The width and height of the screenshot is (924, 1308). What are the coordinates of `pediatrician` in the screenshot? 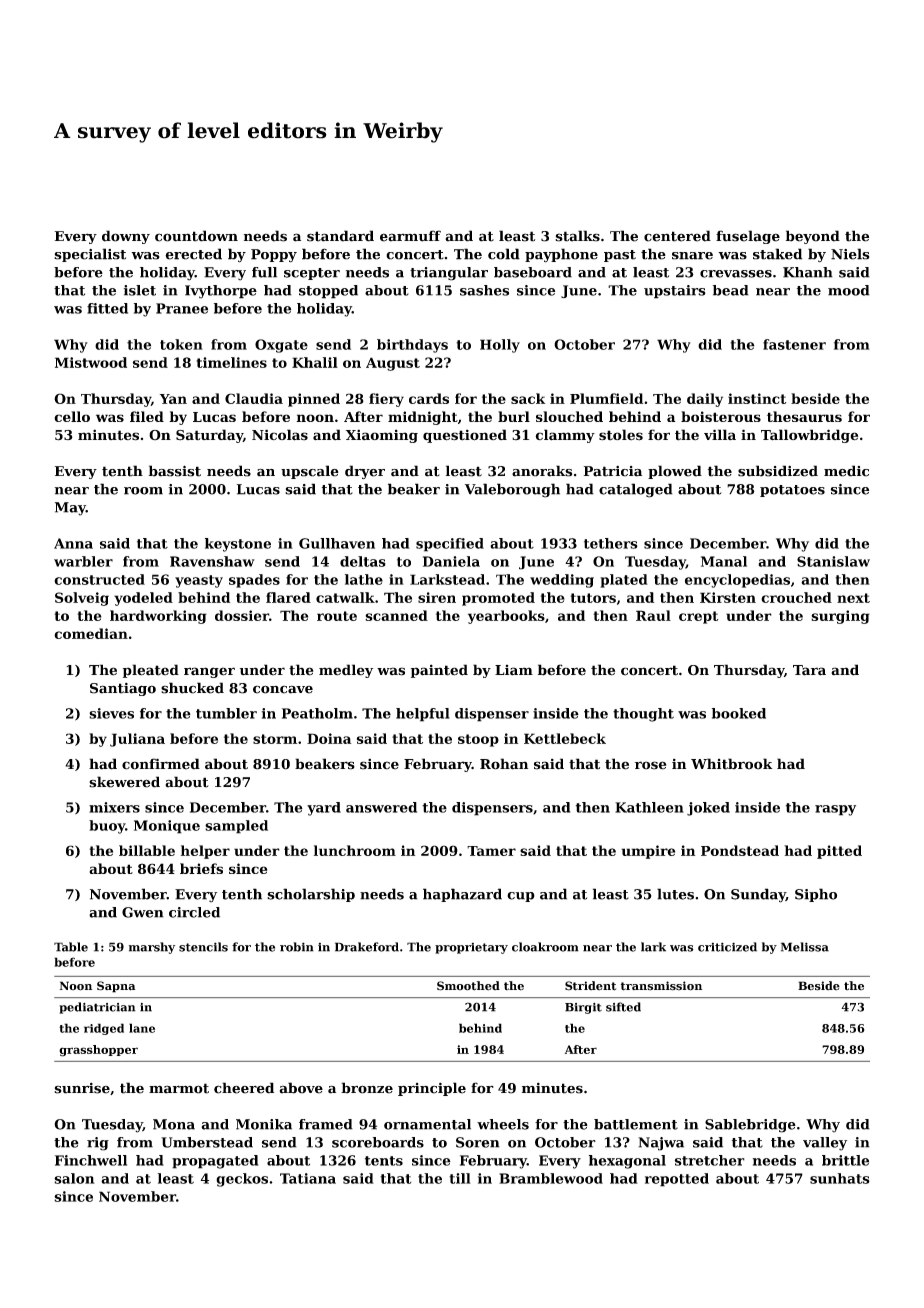 It's located at (97, 1008).
